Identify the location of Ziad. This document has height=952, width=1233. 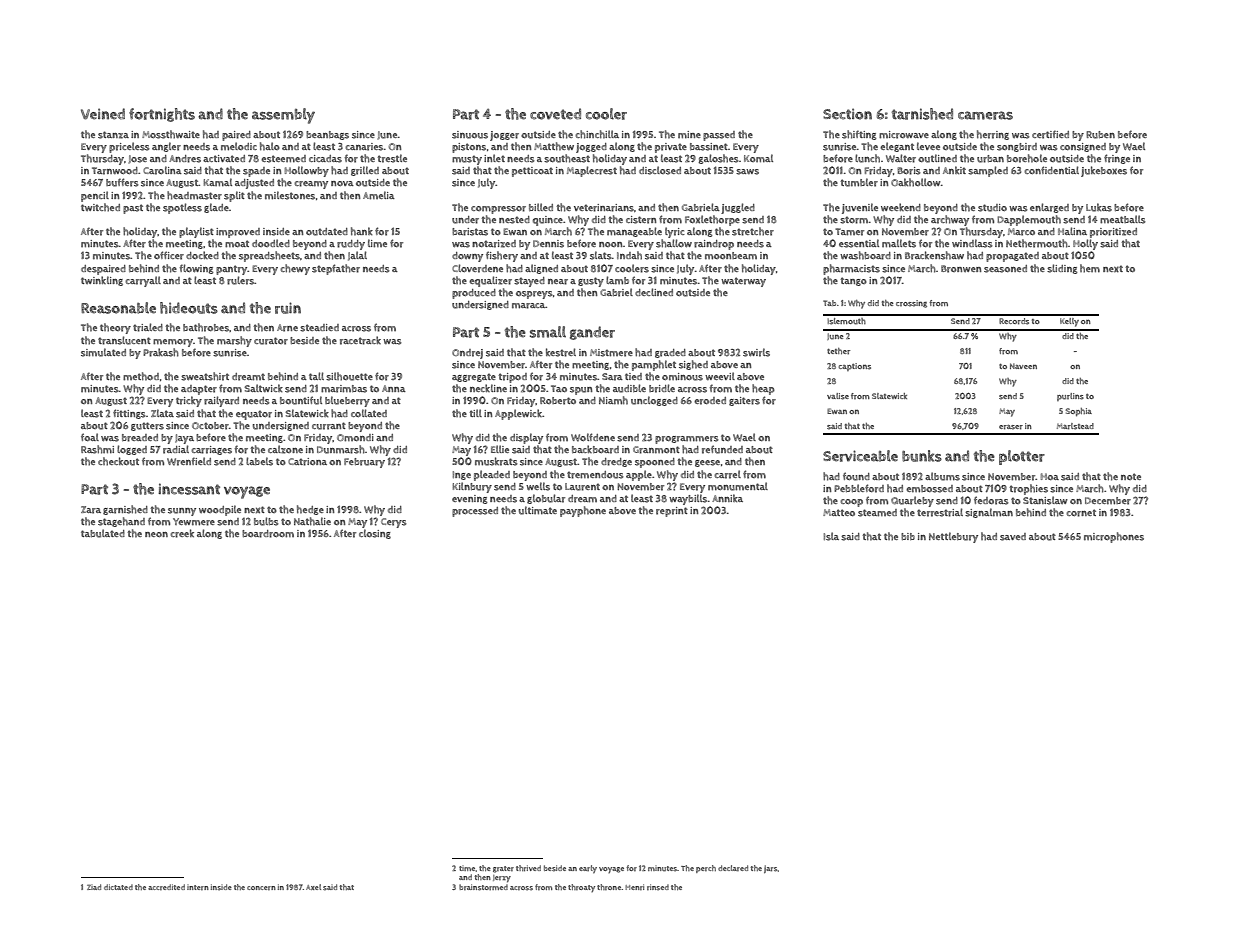
(94, 887).
